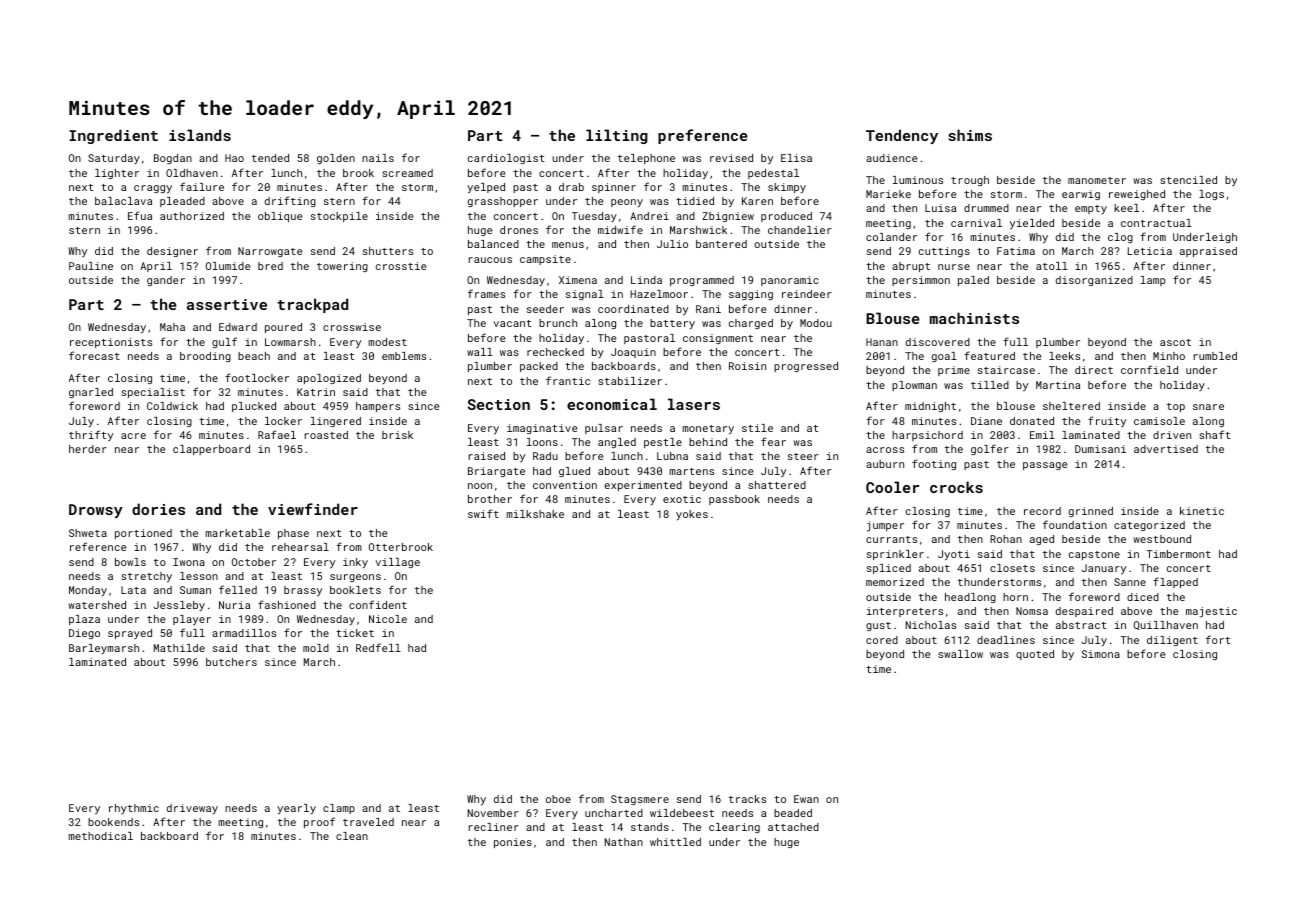  Describe the element at coordinates (486, 293) in the document. I see `frames` at that location.
